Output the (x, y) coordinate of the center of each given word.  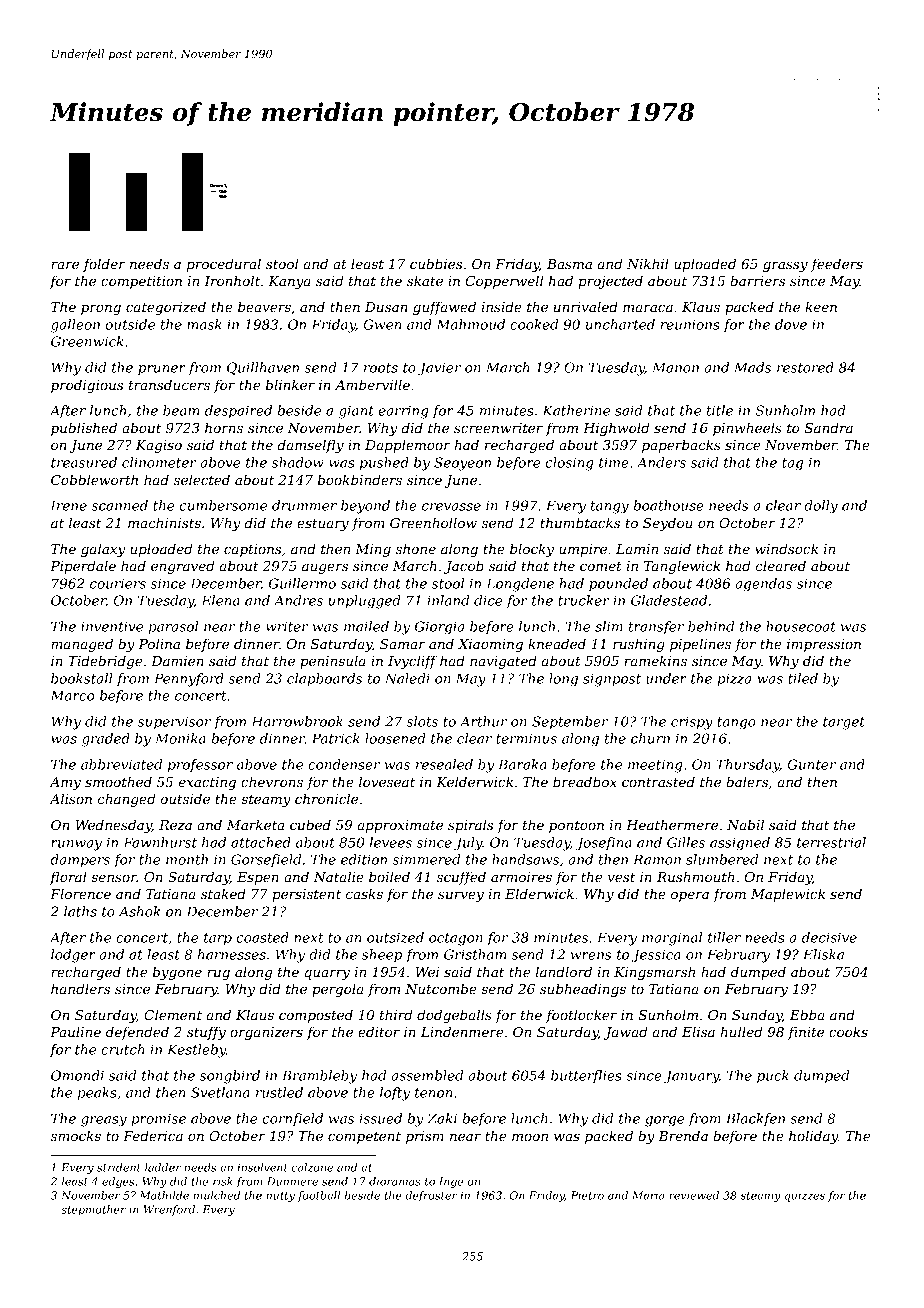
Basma (569, 264)
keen (821, 306)
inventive (112, 626)
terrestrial (831, 842)
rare (65, 265)
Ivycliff (412, 662)
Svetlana (220, 1092)
